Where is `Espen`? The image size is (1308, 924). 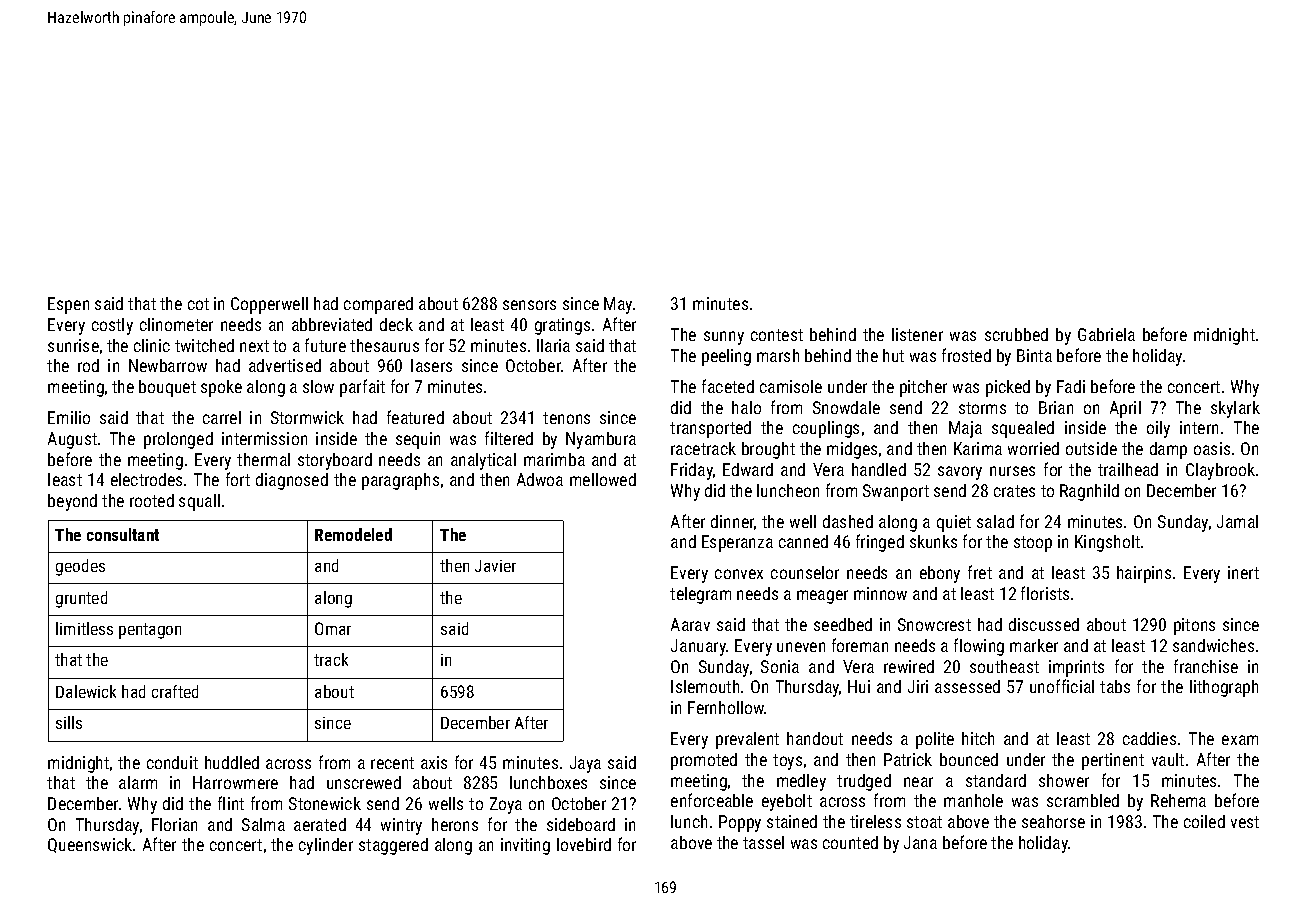
Espen is located at coordinates (68, 305).
